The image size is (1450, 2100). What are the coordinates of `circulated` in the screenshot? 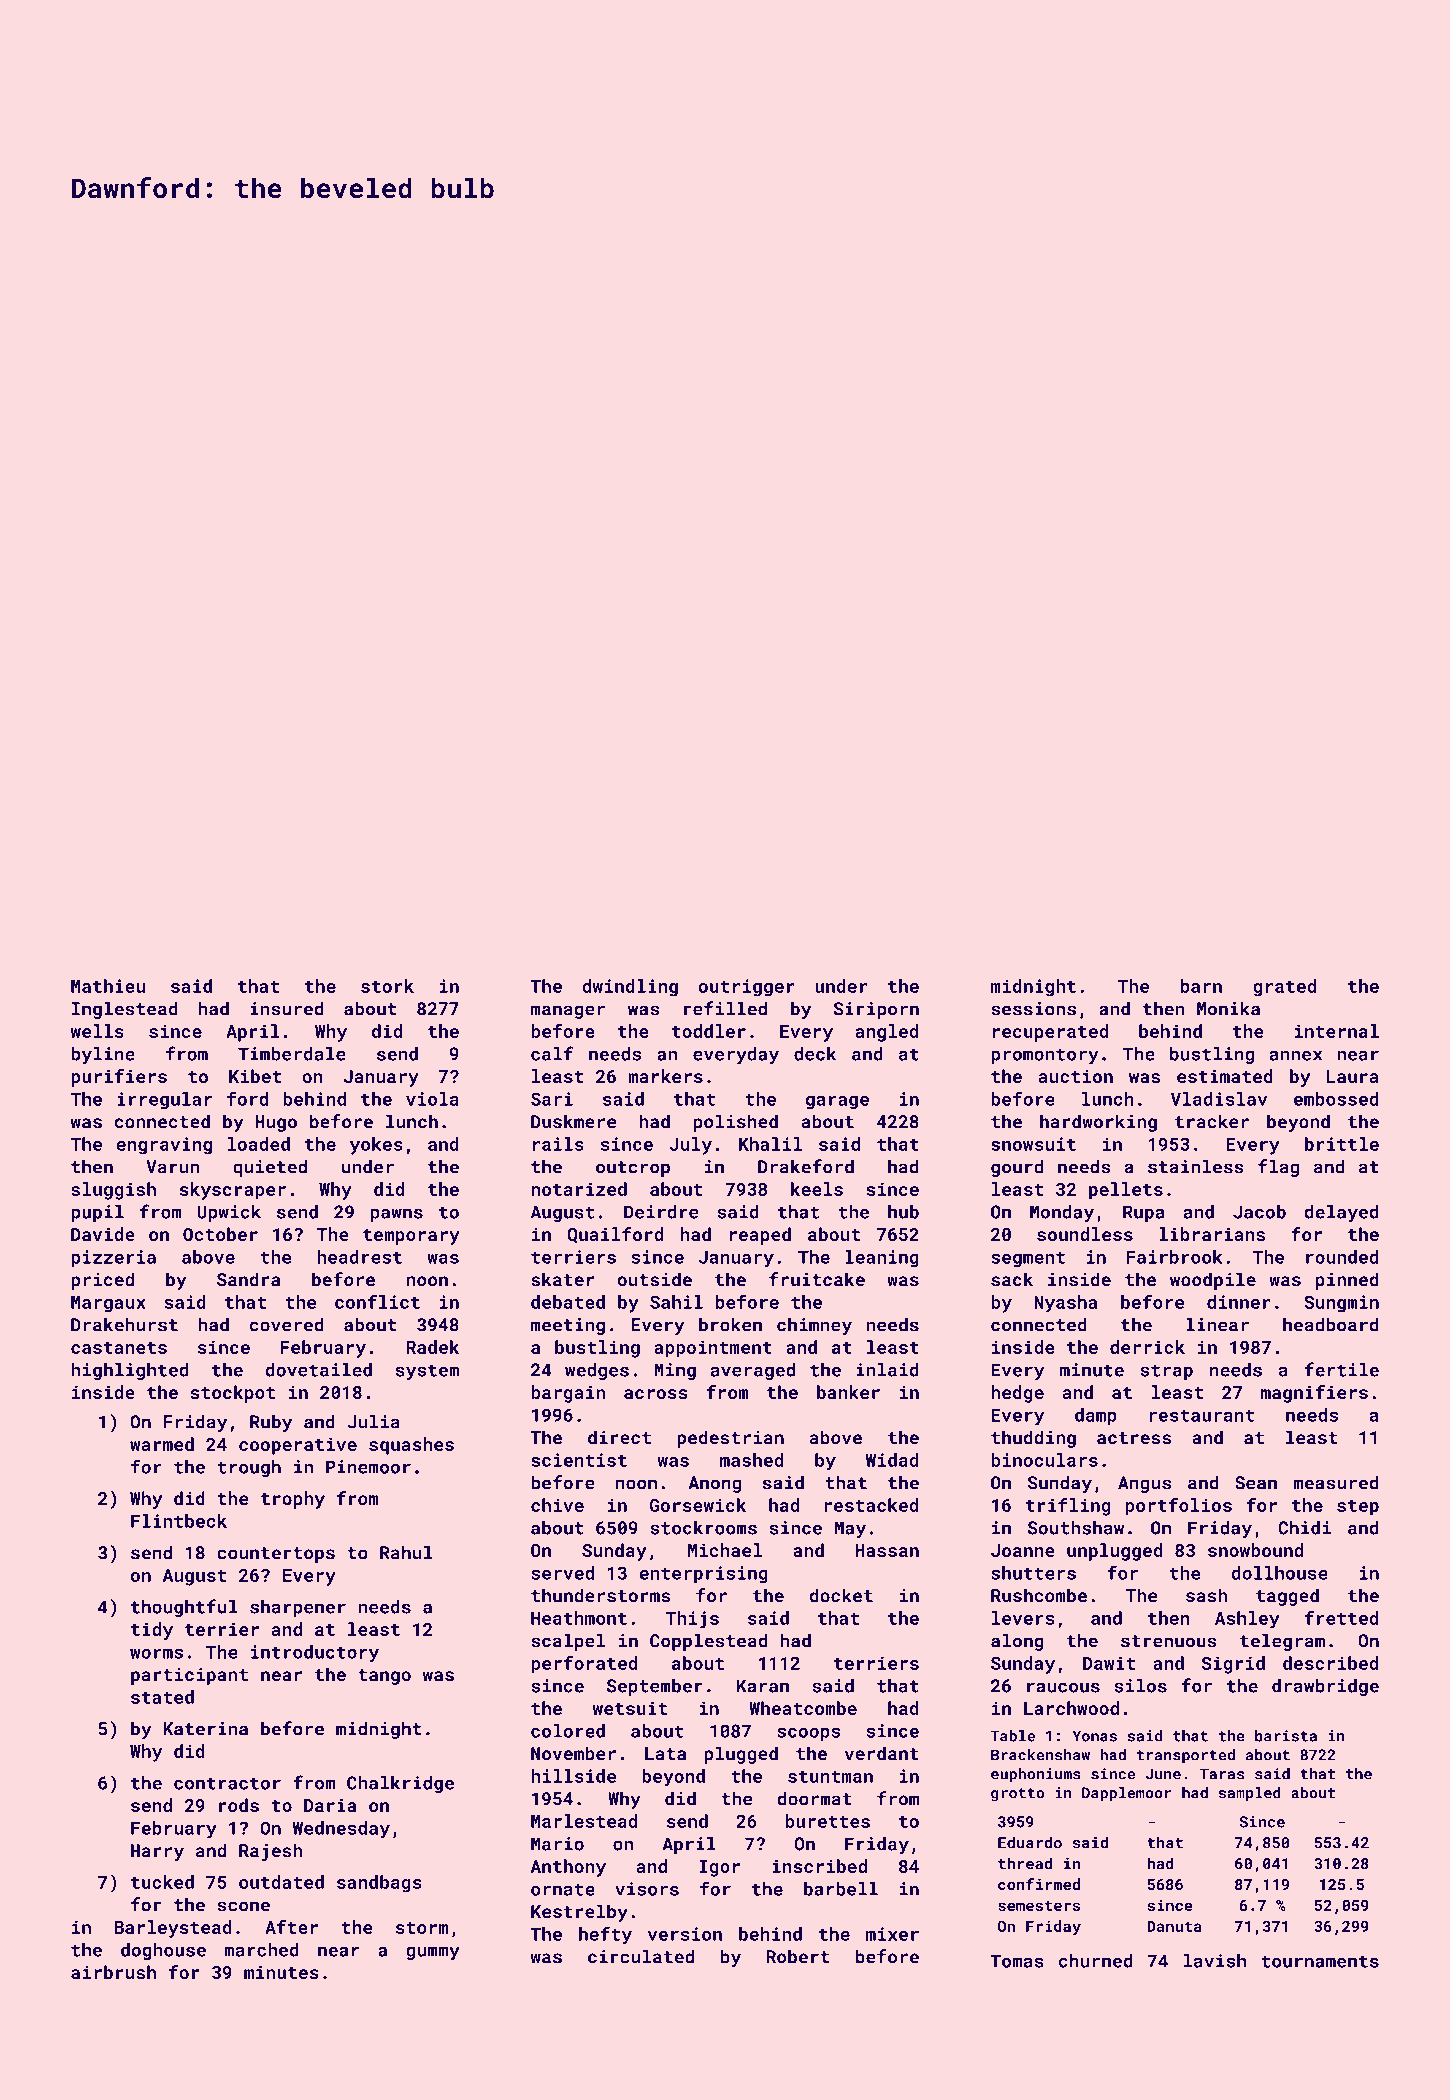 It's located at (641, 1956).
